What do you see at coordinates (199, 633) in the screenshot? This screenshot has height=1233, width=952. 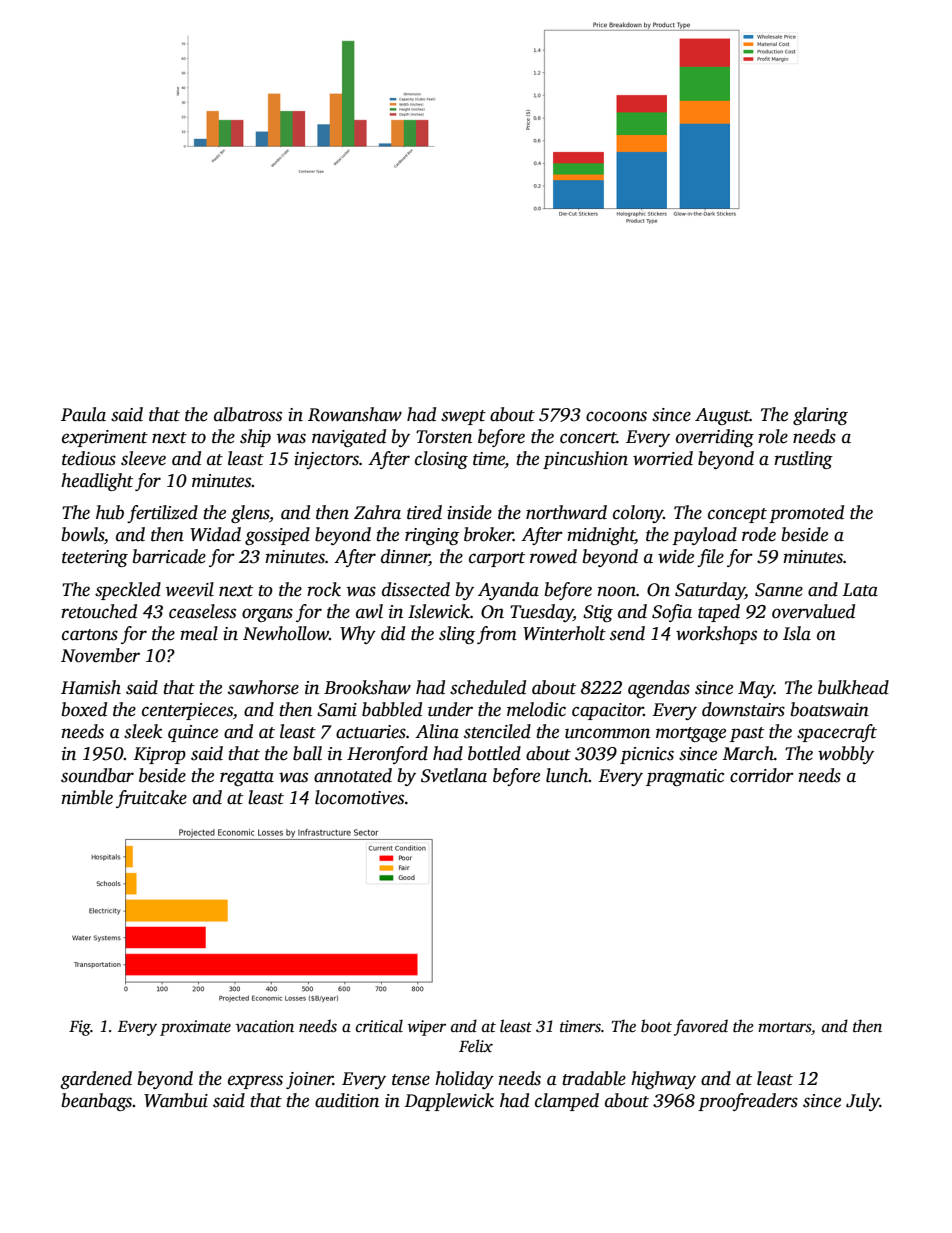 I see `meal` at bounding box center [199, 633].
